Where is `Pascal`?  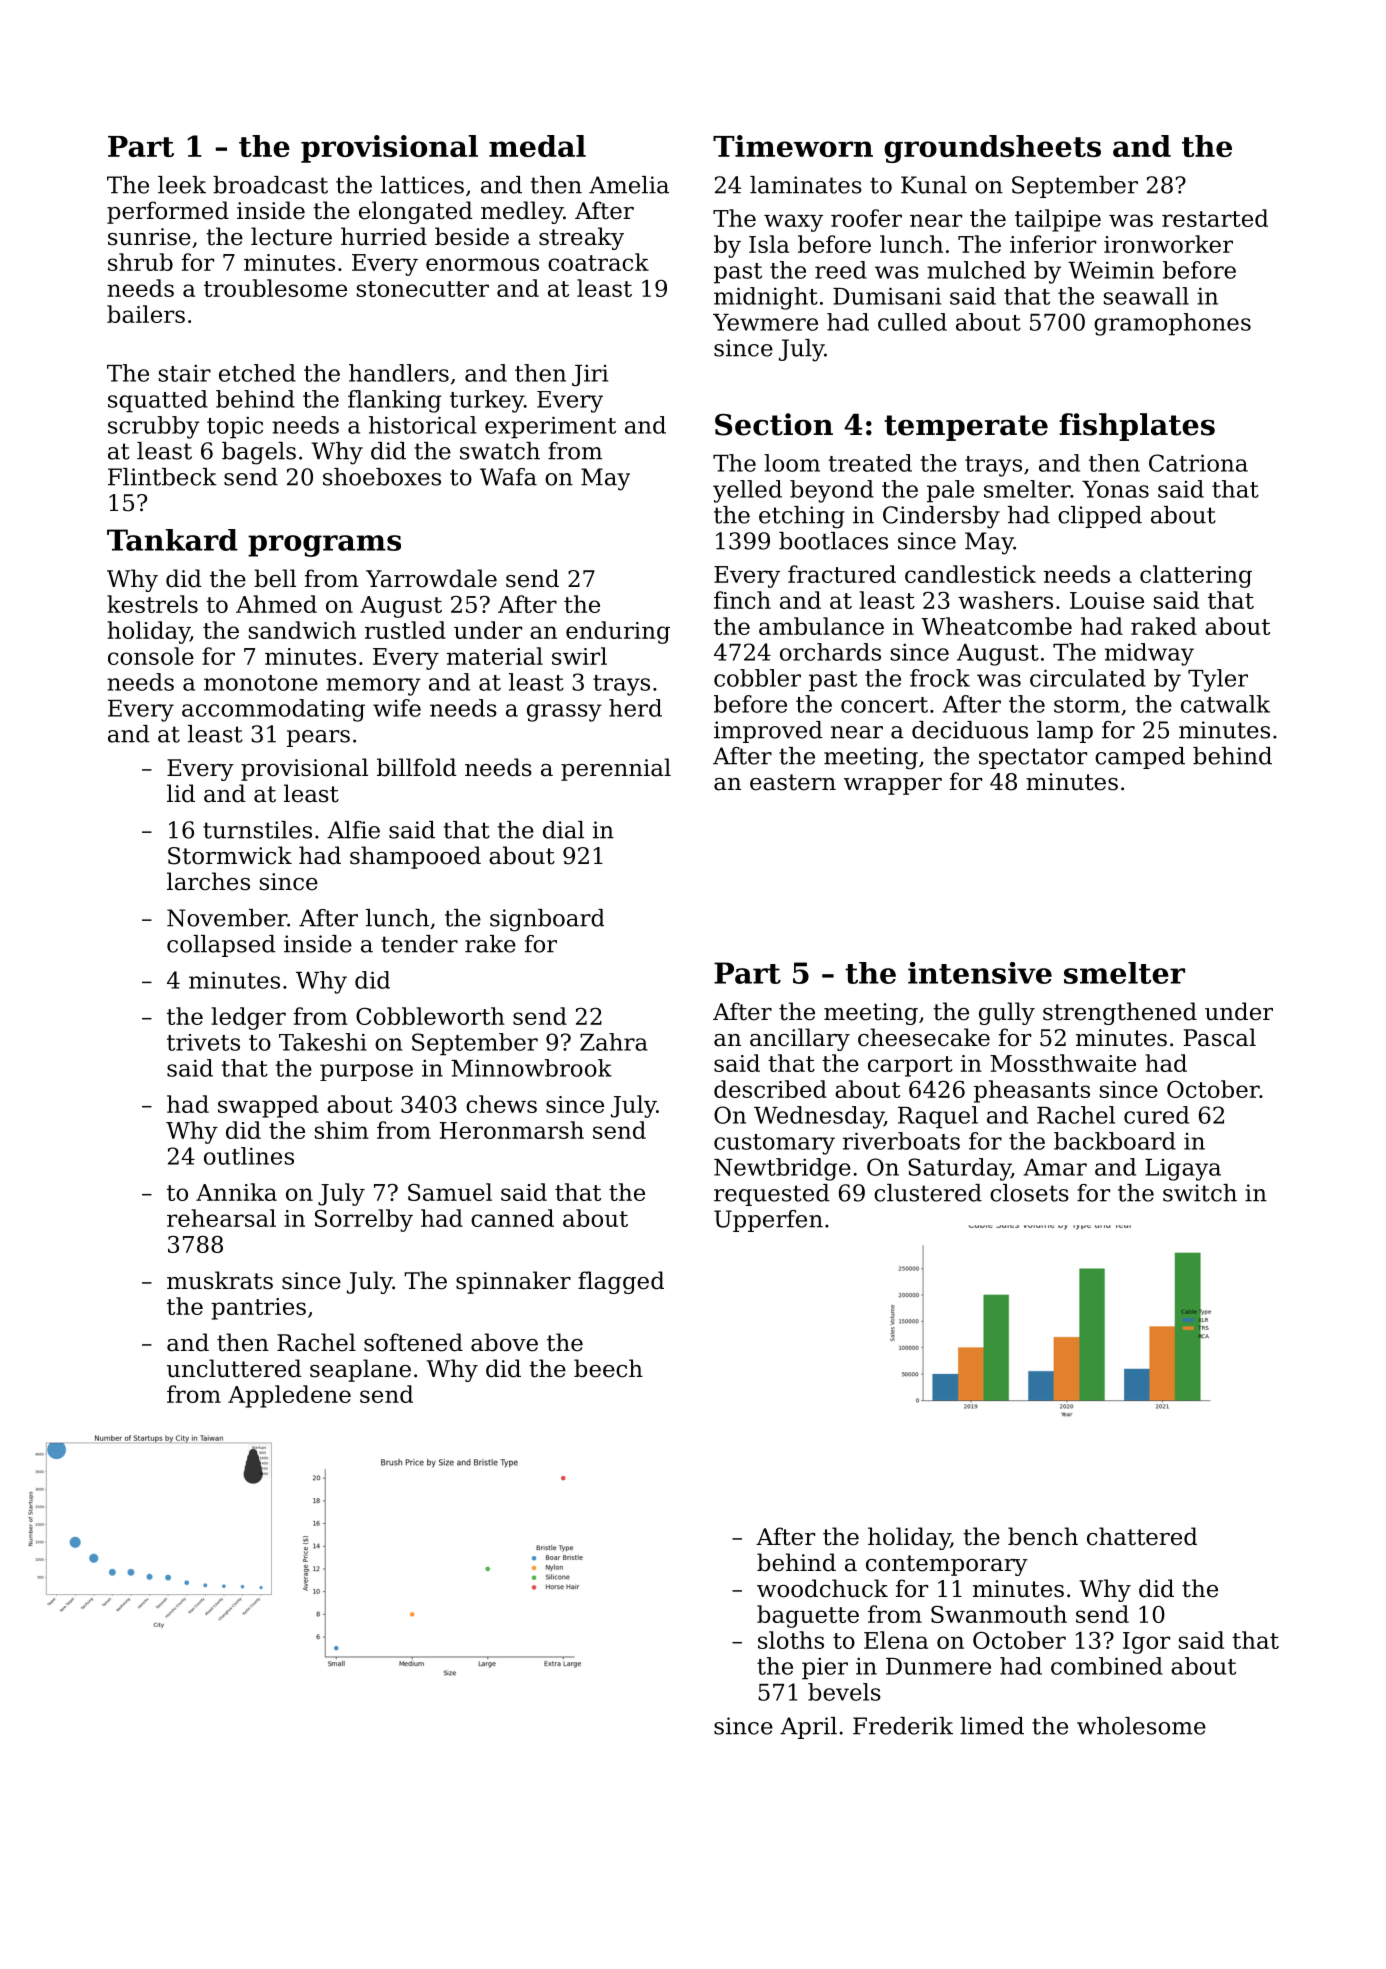
Pascal is located at coordinates (1220, 1037).
